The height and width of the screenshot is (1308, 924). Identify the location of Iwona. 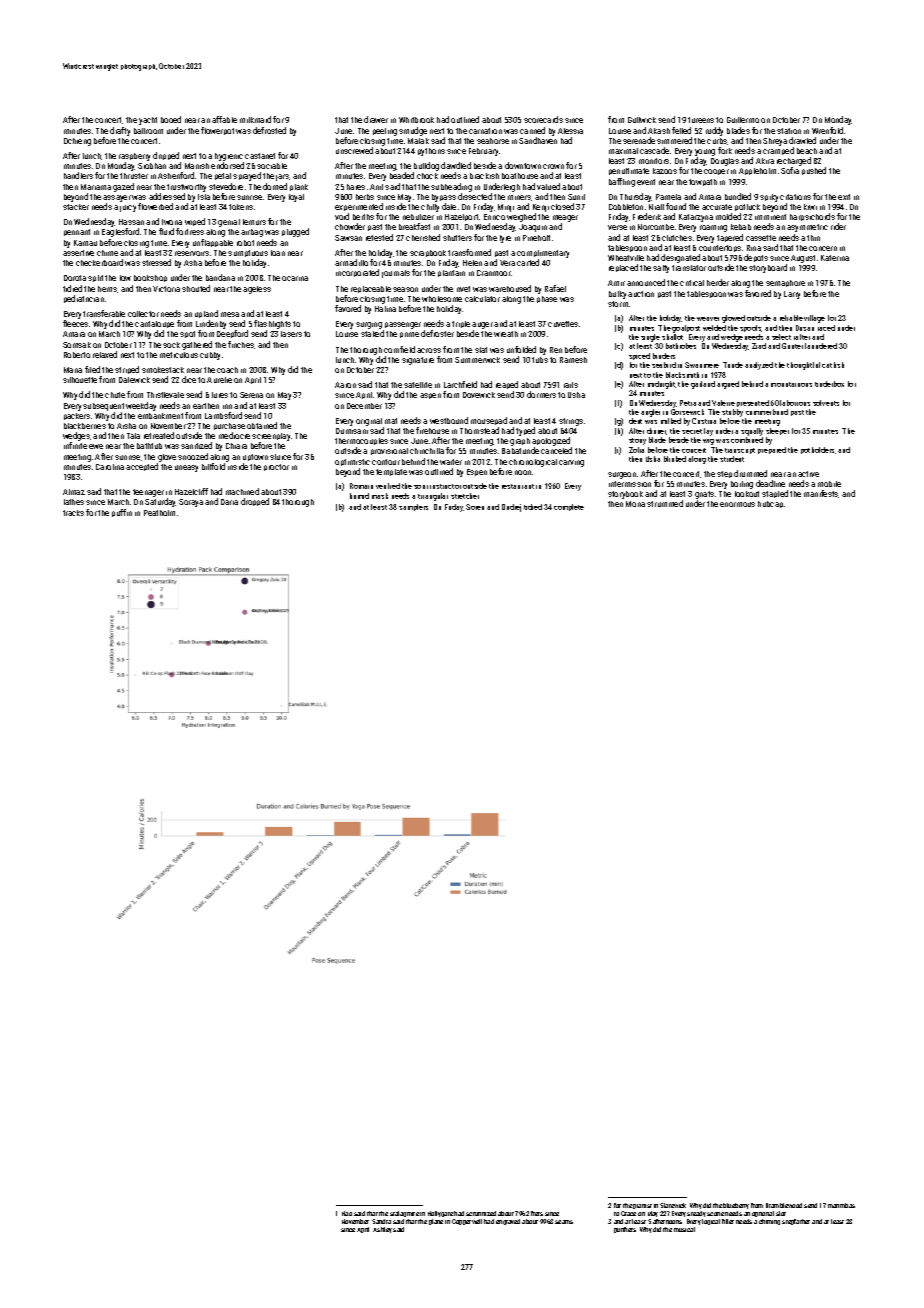
(172, 222).
